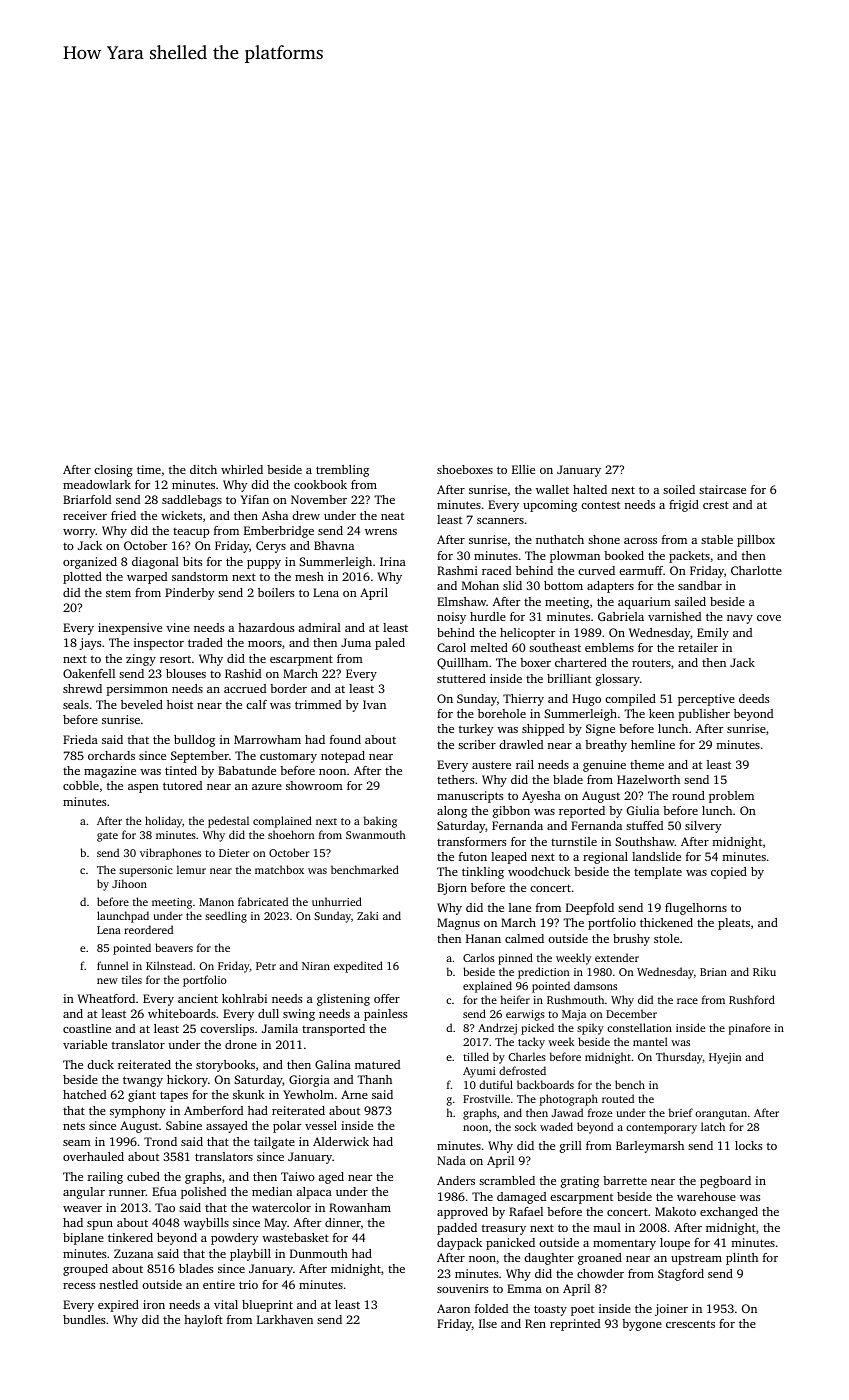 Image resolution: width=849 pixels, height=1400 pixels. Describe the element at coordinates (734, 924) in the screenshot. I see `pleats` at that location.
